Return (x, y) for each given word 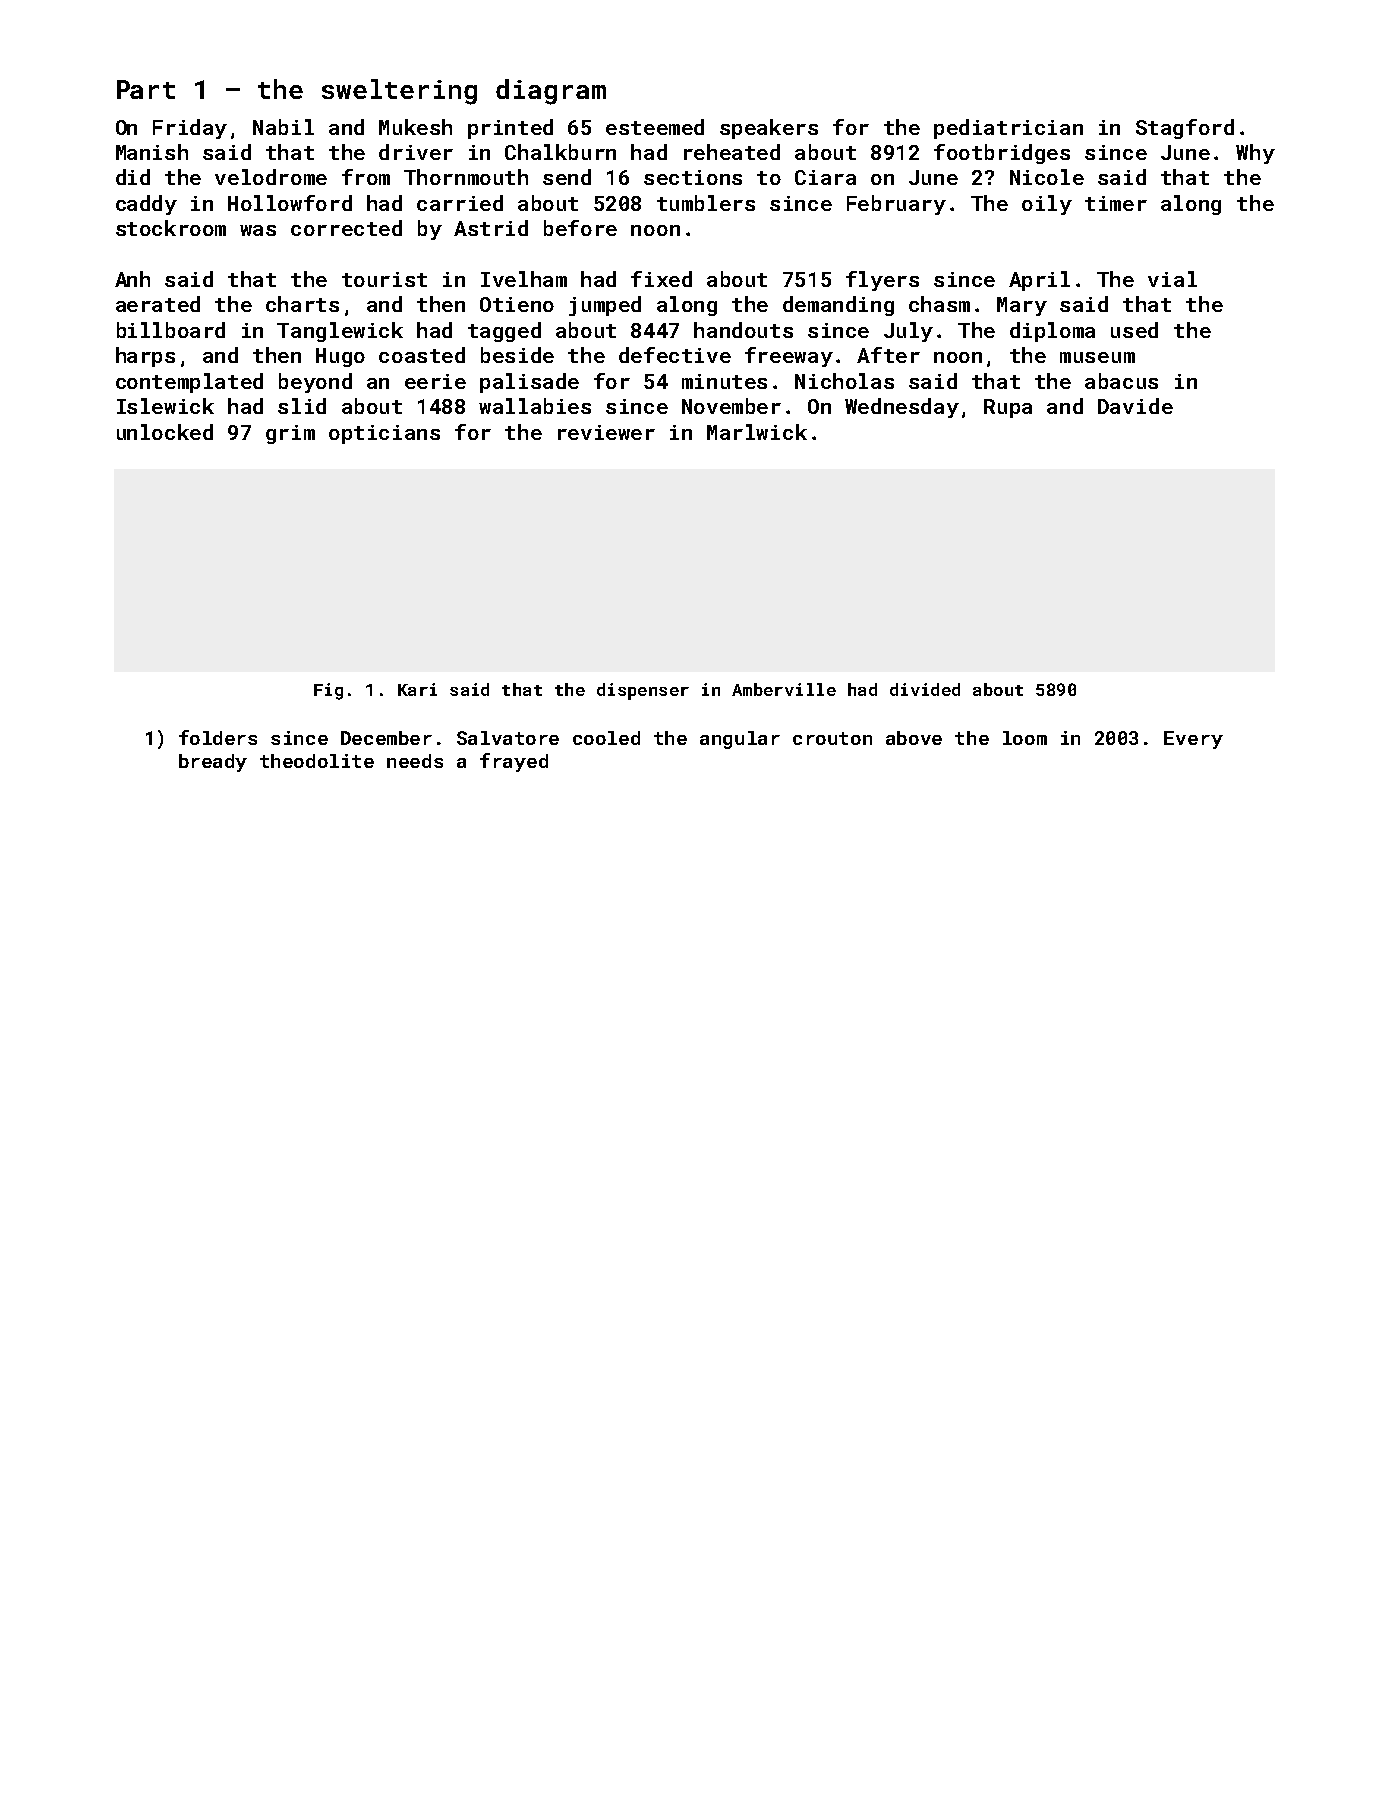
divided (925, 689)
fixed (661, 279)
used (1134, 330)
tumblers (706, 203)
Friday (190, 129)
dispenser (643, 691)
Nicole (1047, 177)
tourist (384, 279)
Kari (417, 689)
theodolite (317, 761)
